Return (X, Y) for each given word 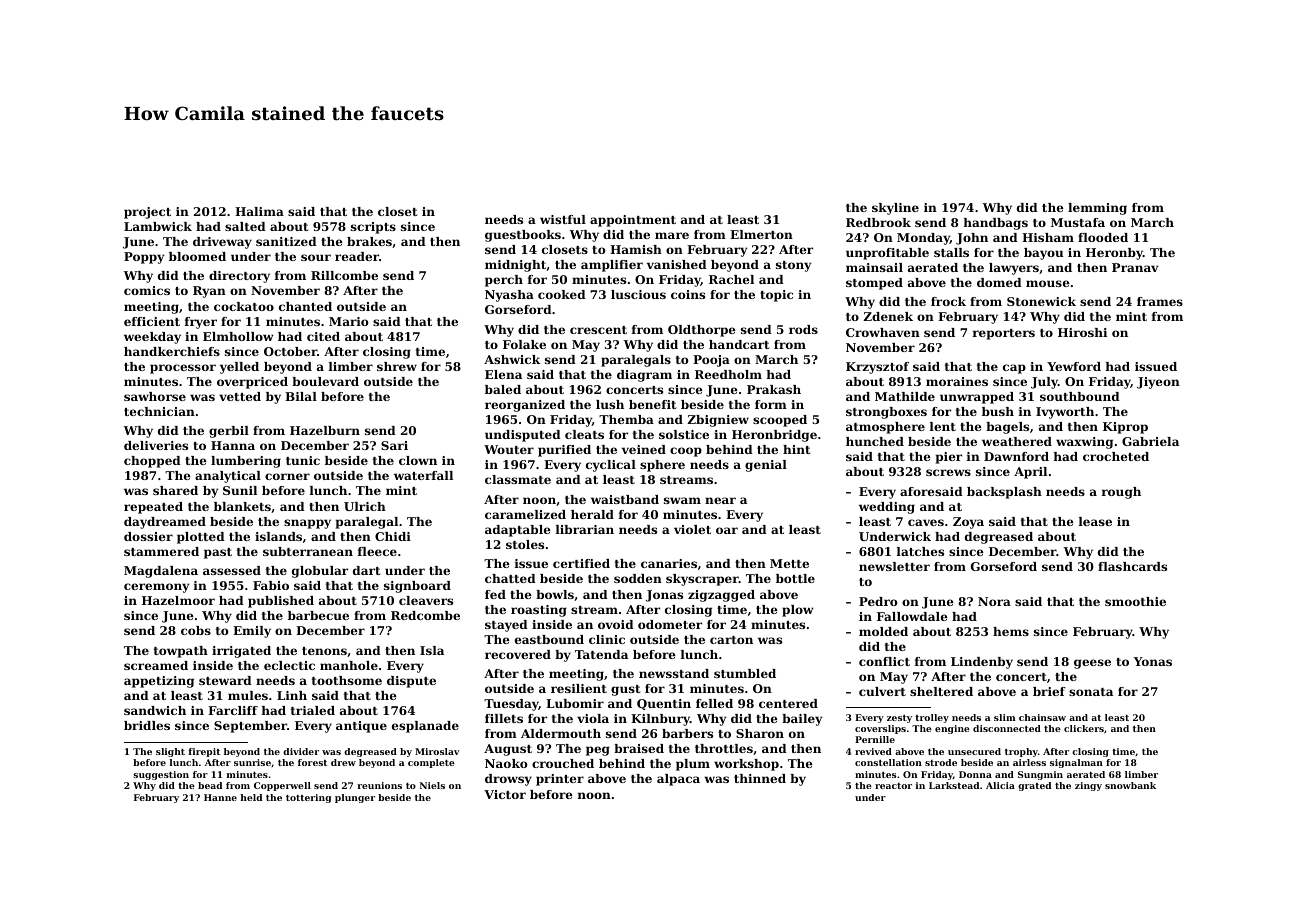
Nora (994, 601)
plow (798, 611)
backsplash (1004, 493)
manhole (349, 665)
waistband (625, 499)
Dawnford (1016, 456)
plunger (355, 798)
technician (159, 411)
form (771, 404)
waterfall (423, 475)
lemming (1097, 209)
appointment (633, 221)
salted (245, 226)
